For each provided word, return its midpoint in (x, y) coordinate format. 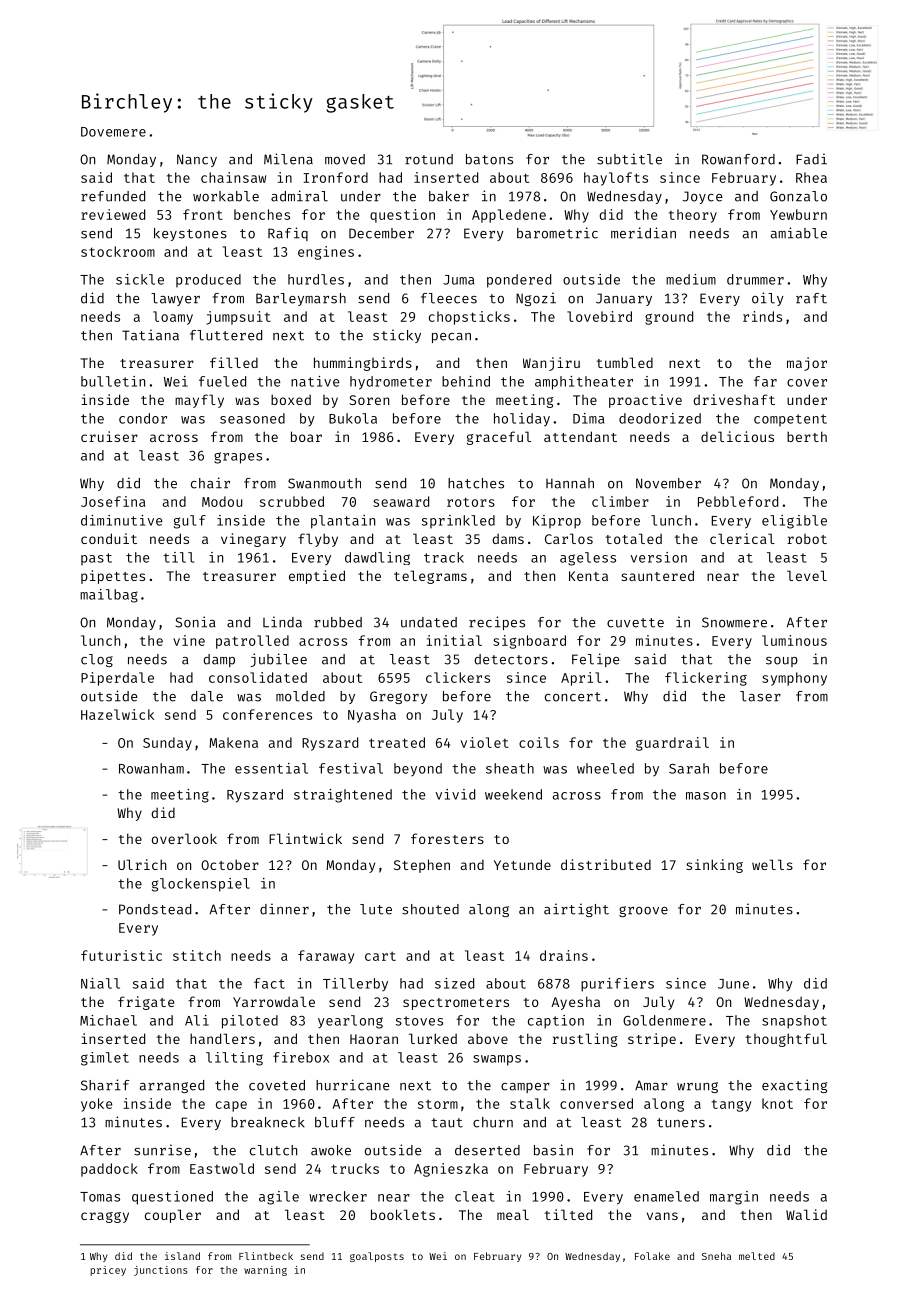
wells (772, 864)
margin (734, 1198)
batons (489, 159)
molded (300, 696)
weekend (513, 794)
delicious (737, 436)
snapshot (794, 1022)
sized (454, 983)
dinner (284, 909)
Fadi (811, 159)
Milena (288, 159)
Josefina (113, 501)
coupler (173, 1216)
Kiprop (557, 522)
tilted (568, 1214)
